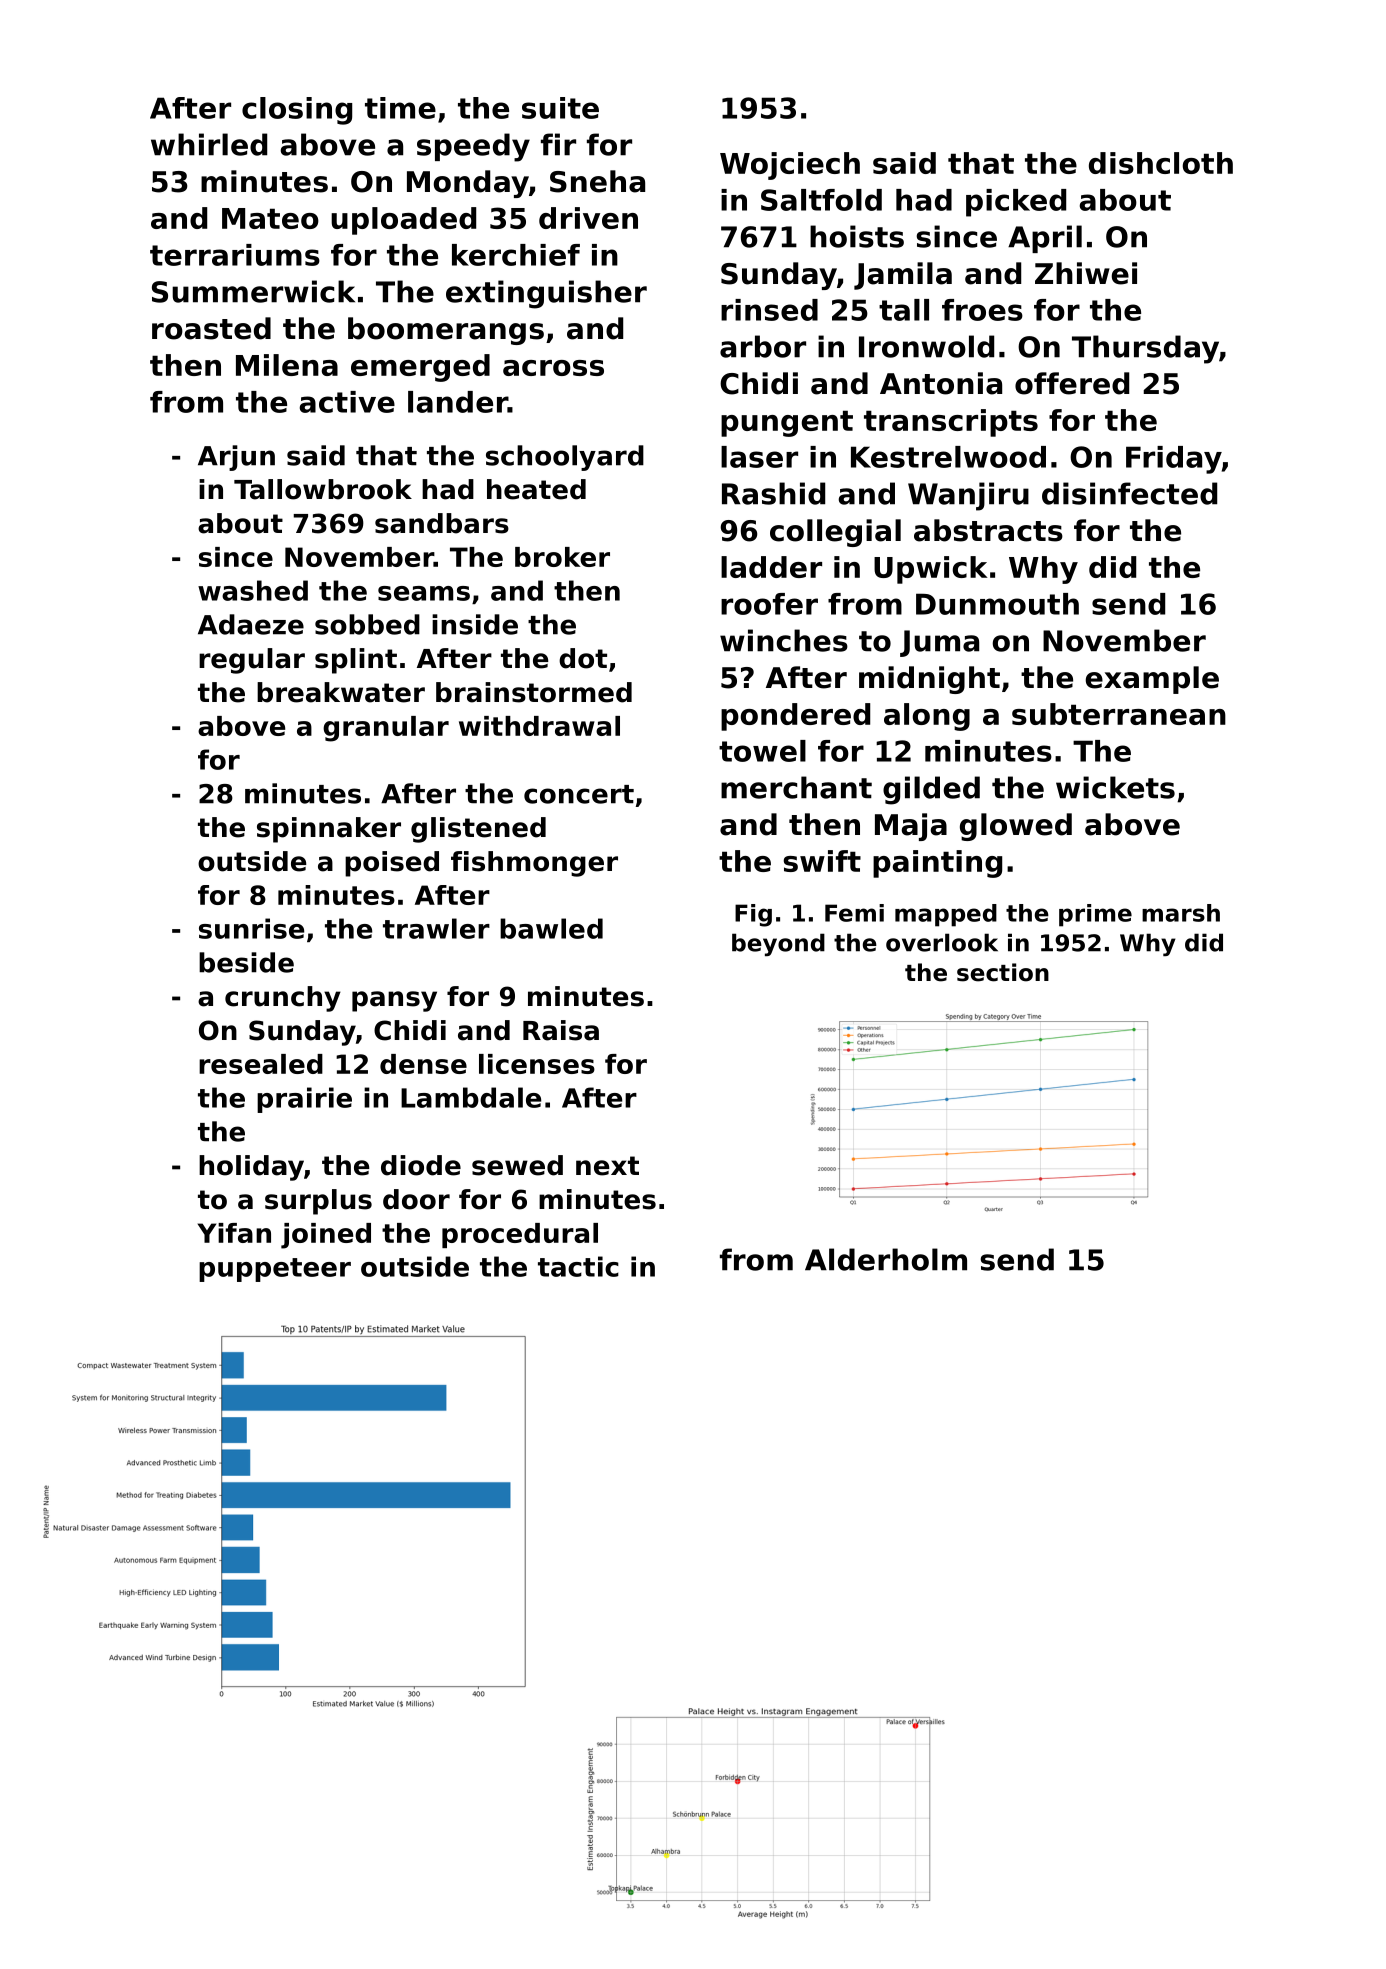 Image resolution: width=1386 pixels, height=1969 pixels. I want to click on dishcloth, so click(1161, 163).
